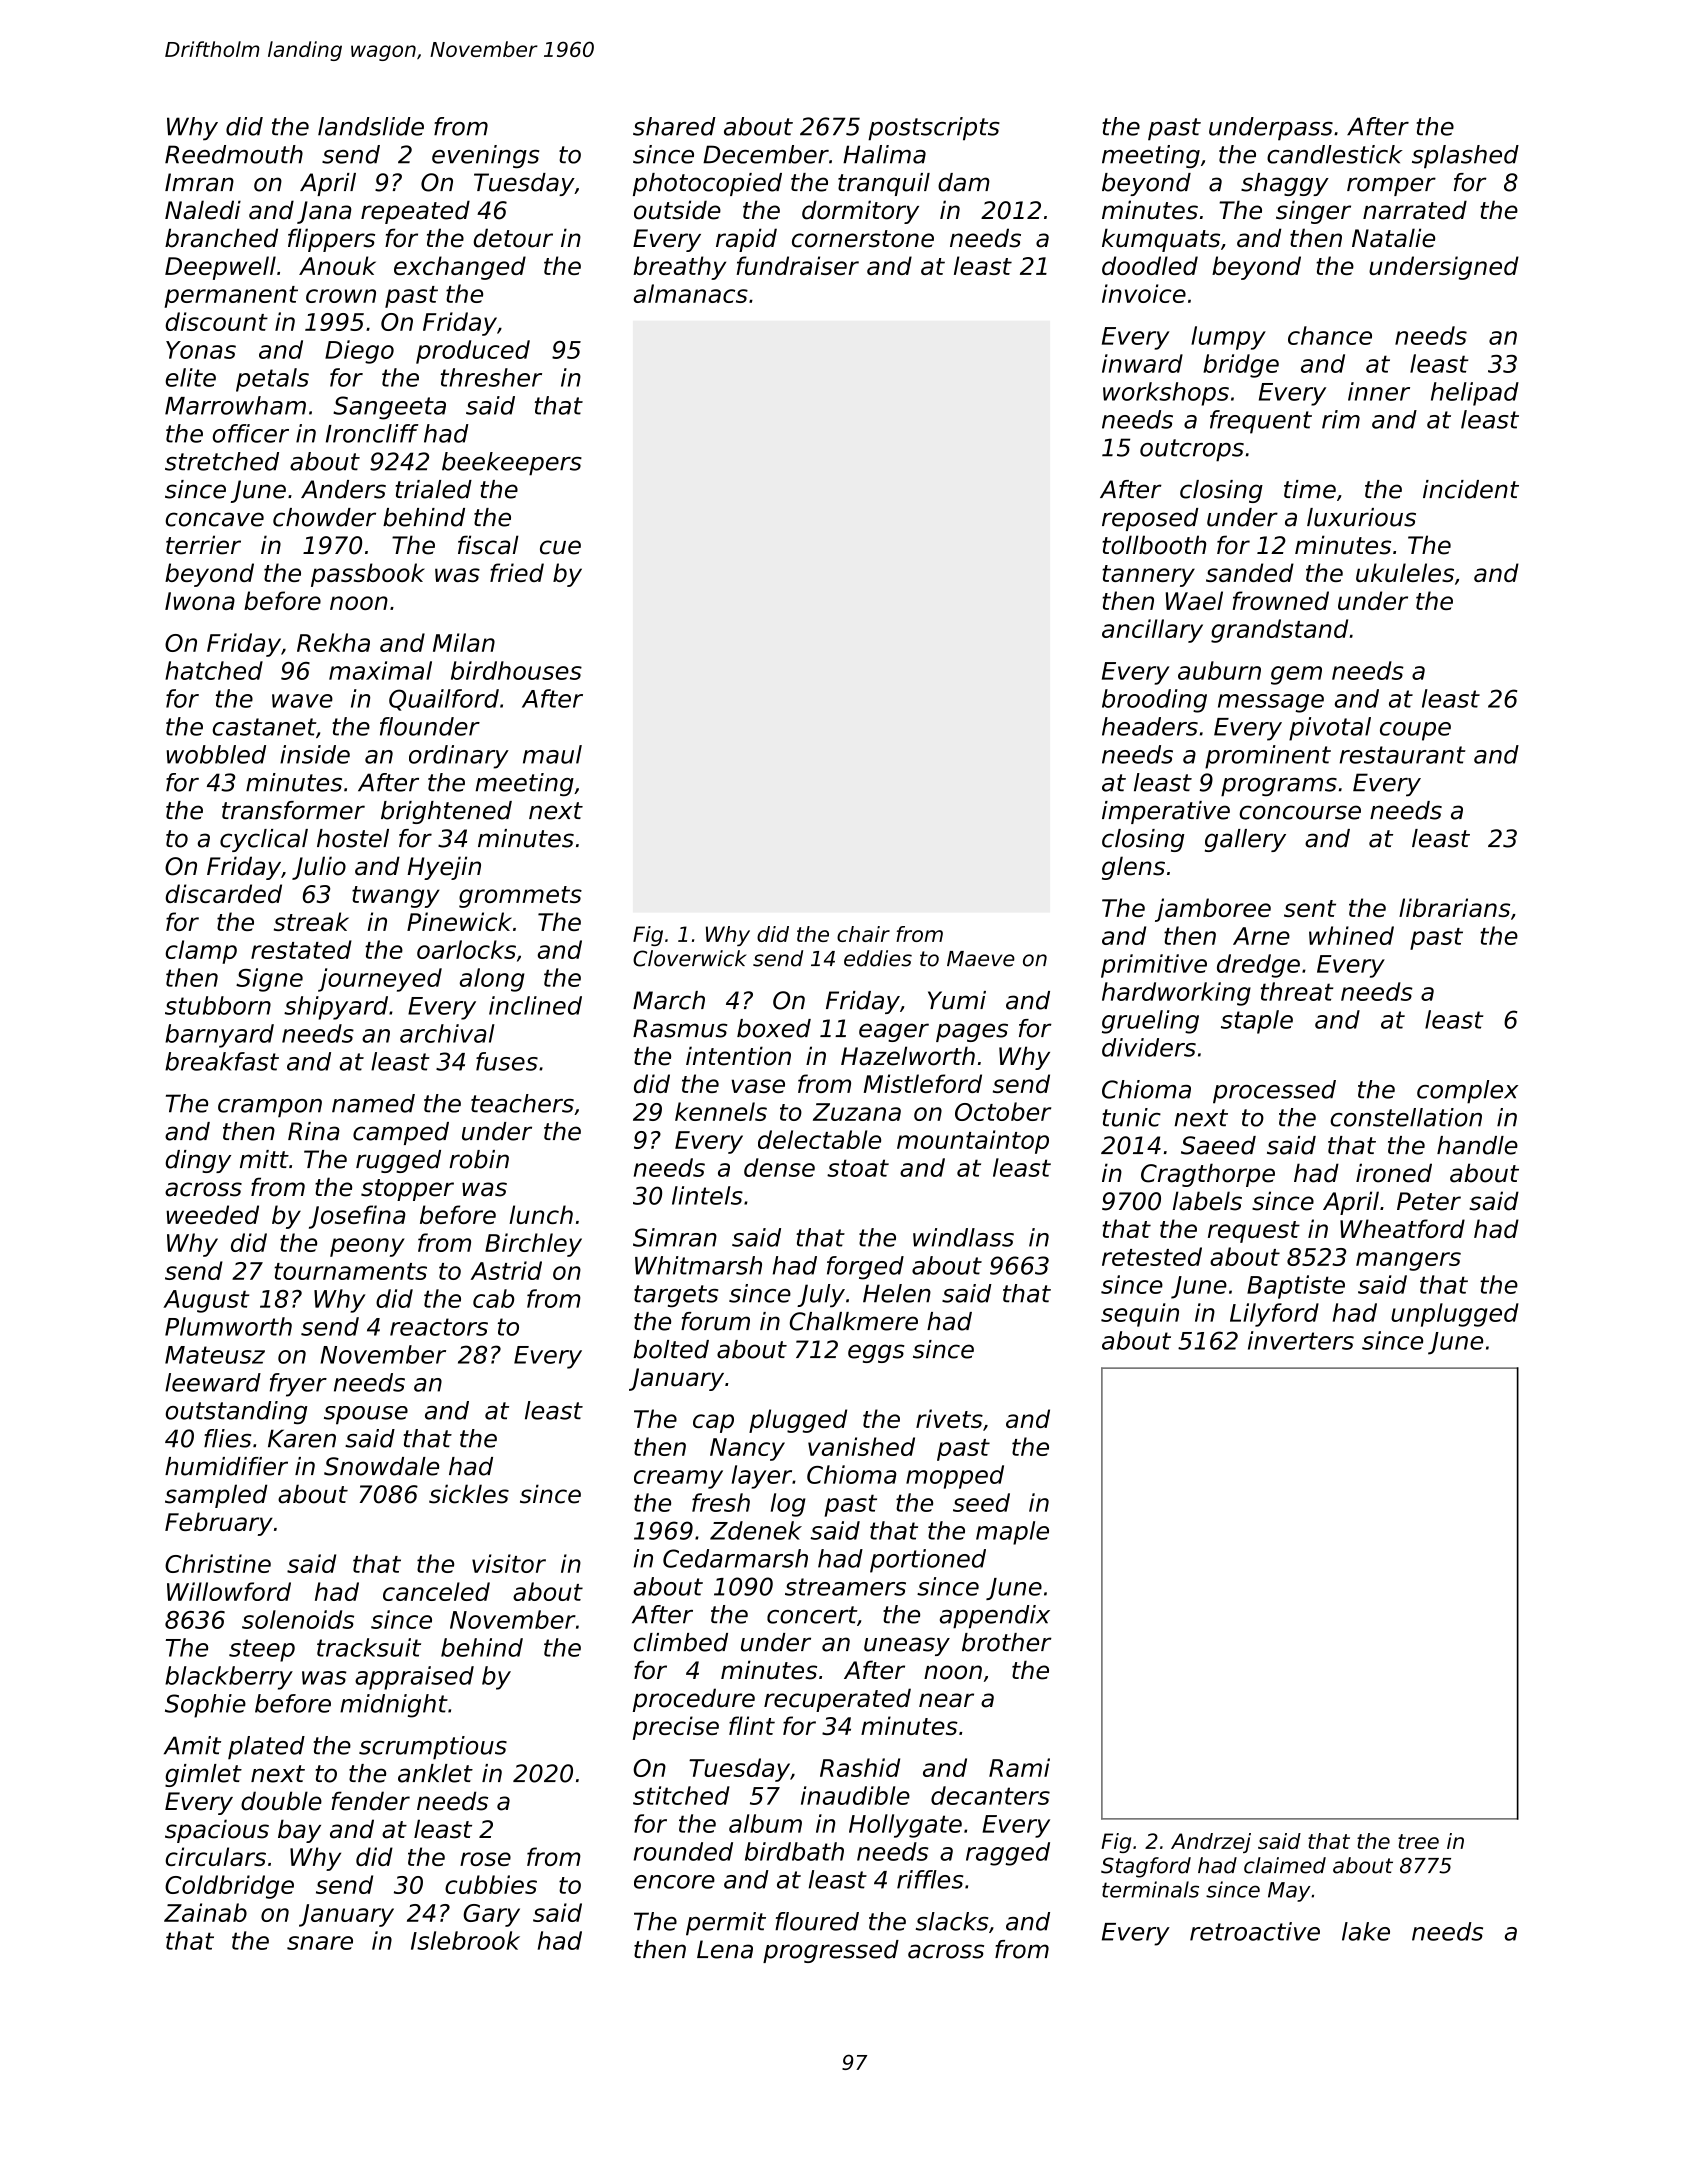 Image resolution: width=1683 pixels, height=2178 pixels. Describe the element at coordinates (1454, 907) in the screenshot. I see `librarians` at that location.
